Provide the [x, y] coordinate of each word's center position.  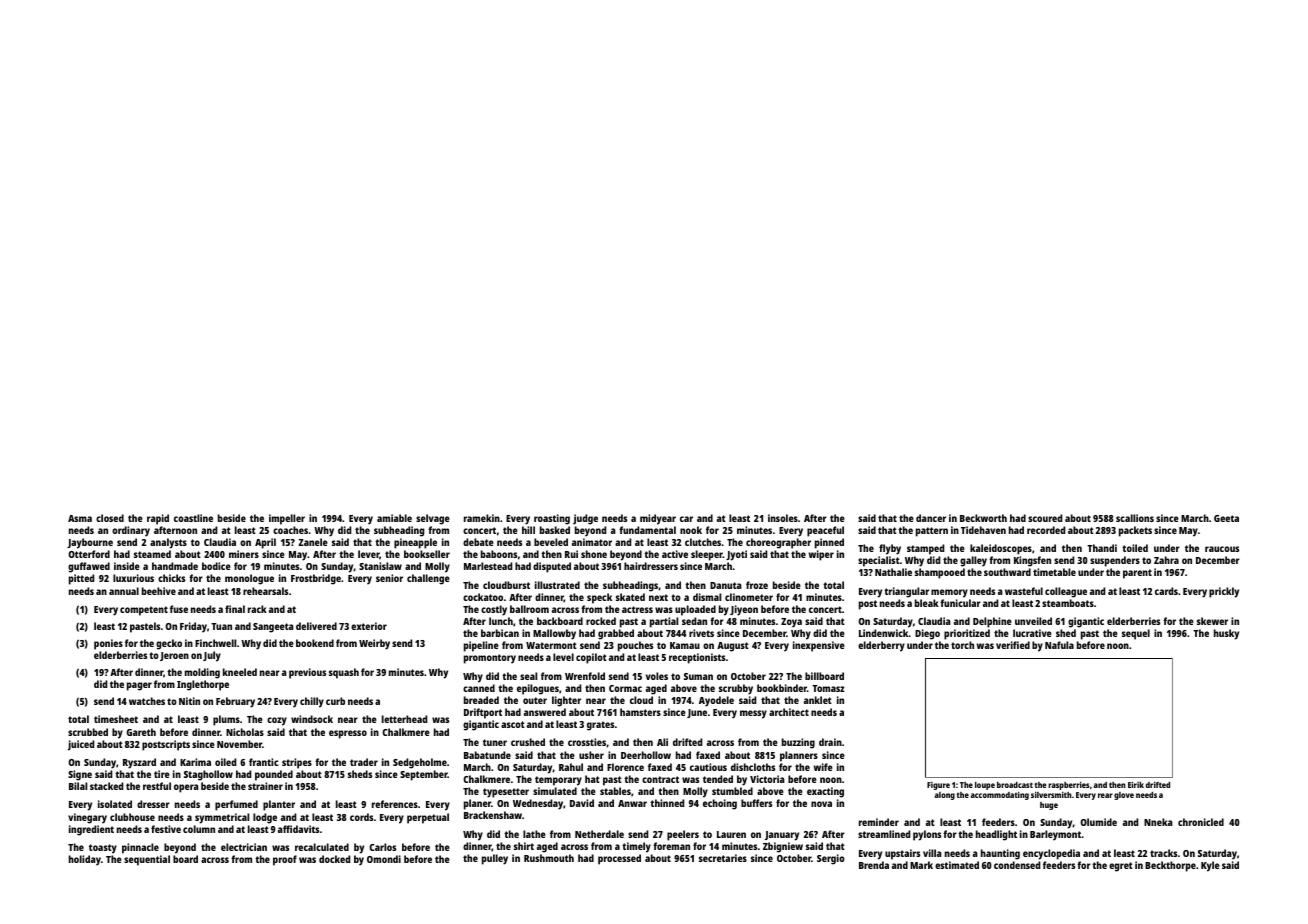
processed [619, 859]
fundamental [647, 530]
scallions [1135, 518]
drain [830, 742]
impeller [287, 519]
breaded [481, 700]
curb [335, 701]
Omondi [384, 859]
